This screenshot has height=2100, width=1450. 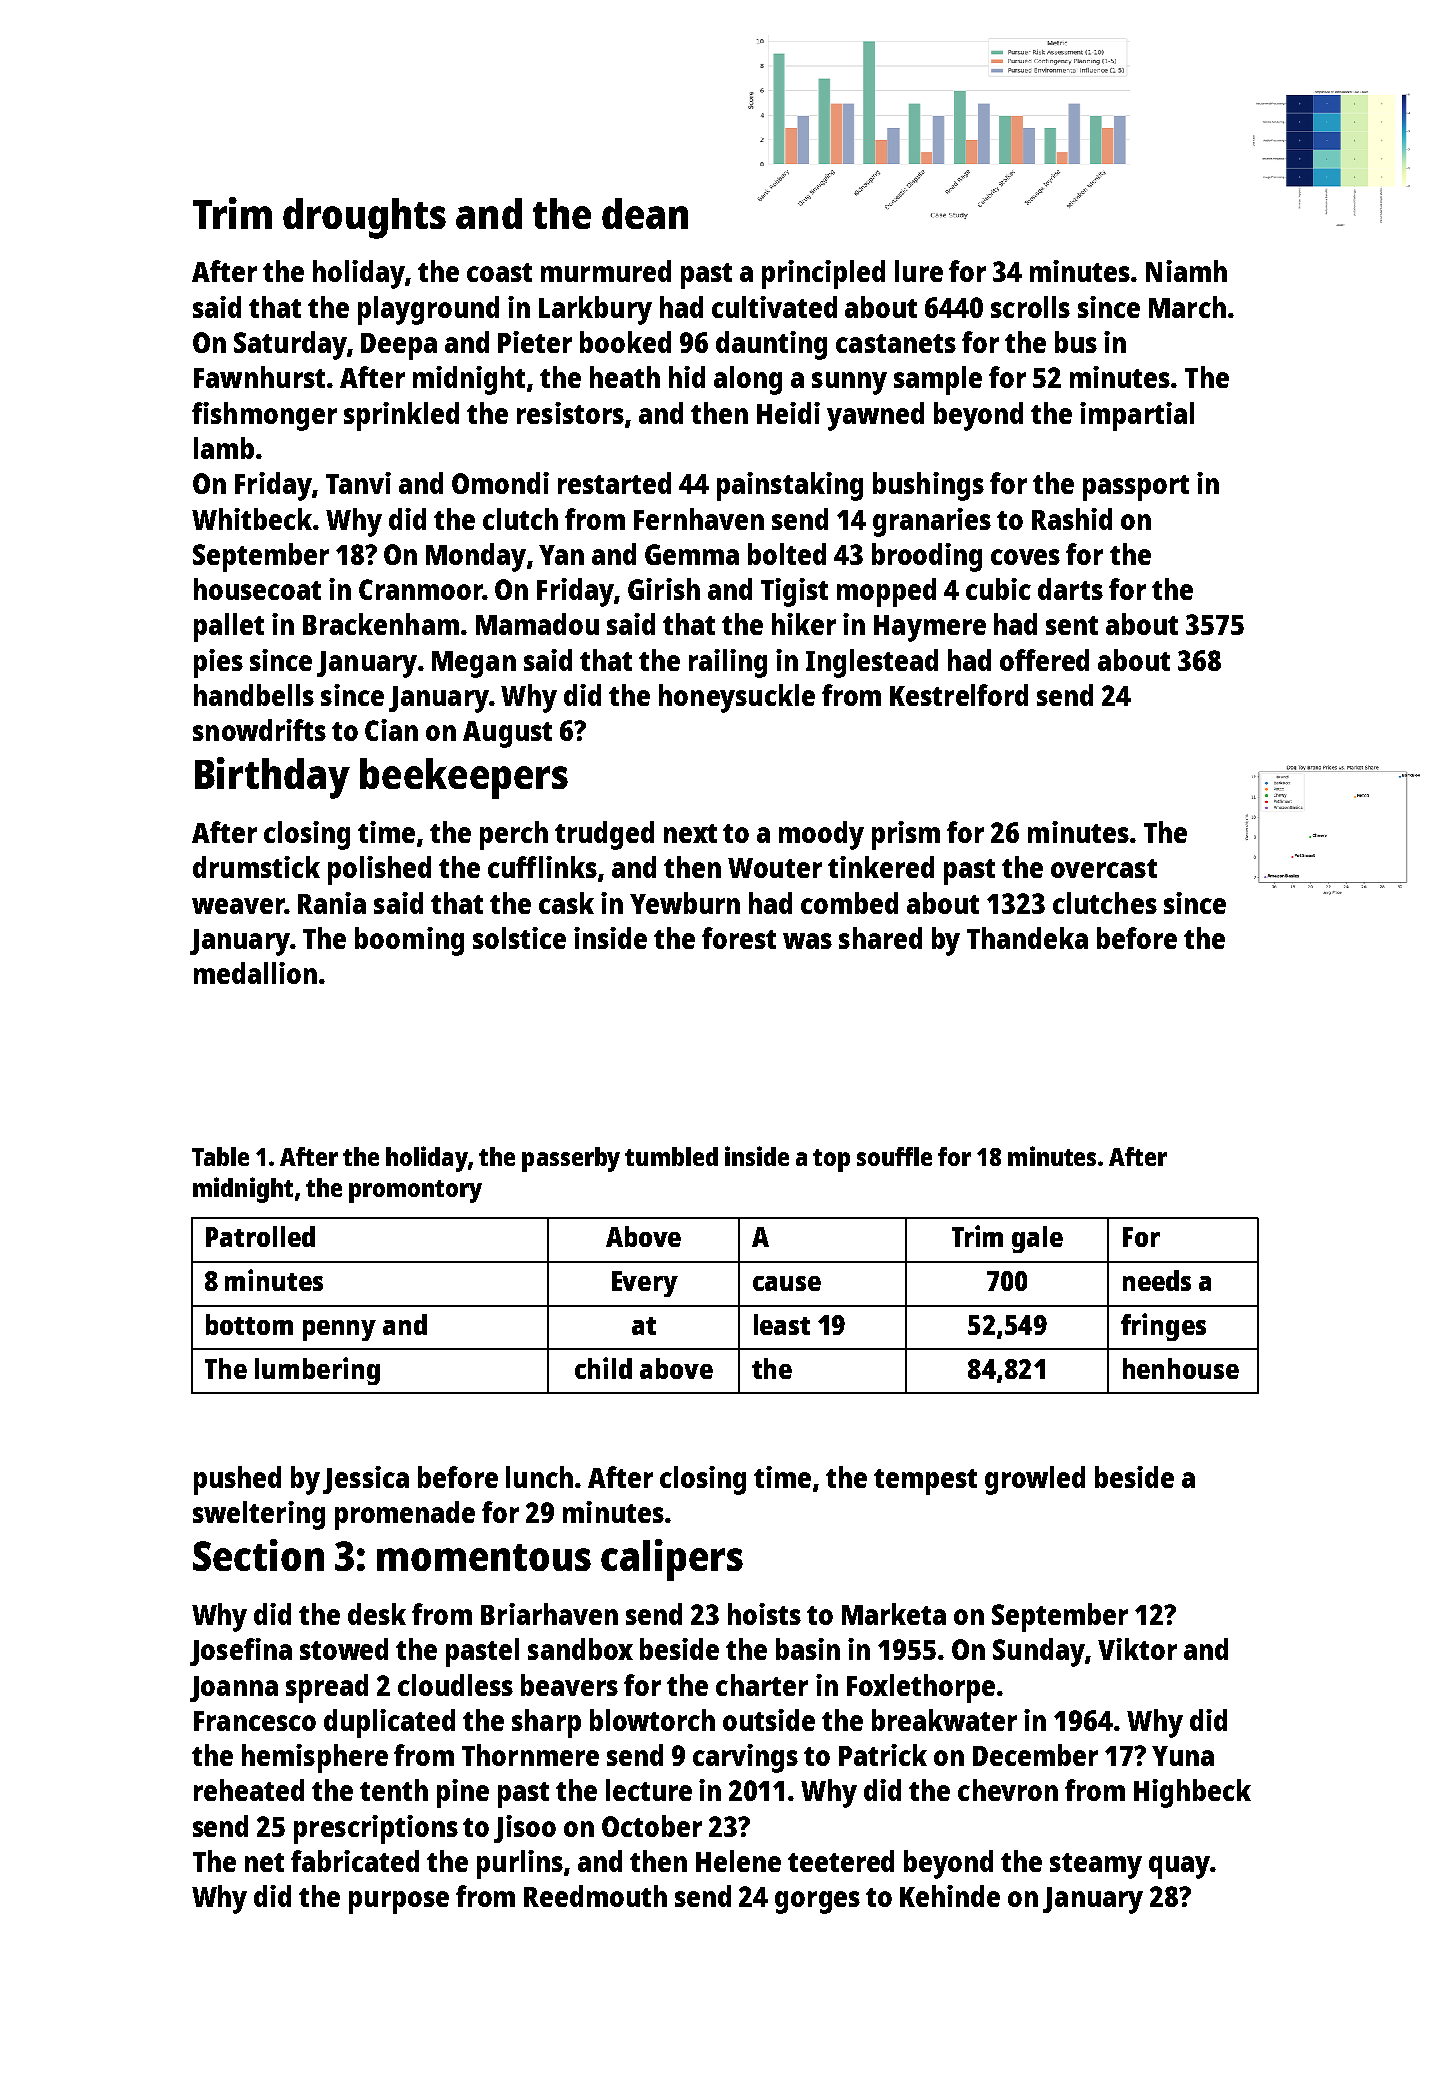 What do you see at coordinates (771, 345) in the screenshot?
I see `daunting` at bounding box center [771, 345].
